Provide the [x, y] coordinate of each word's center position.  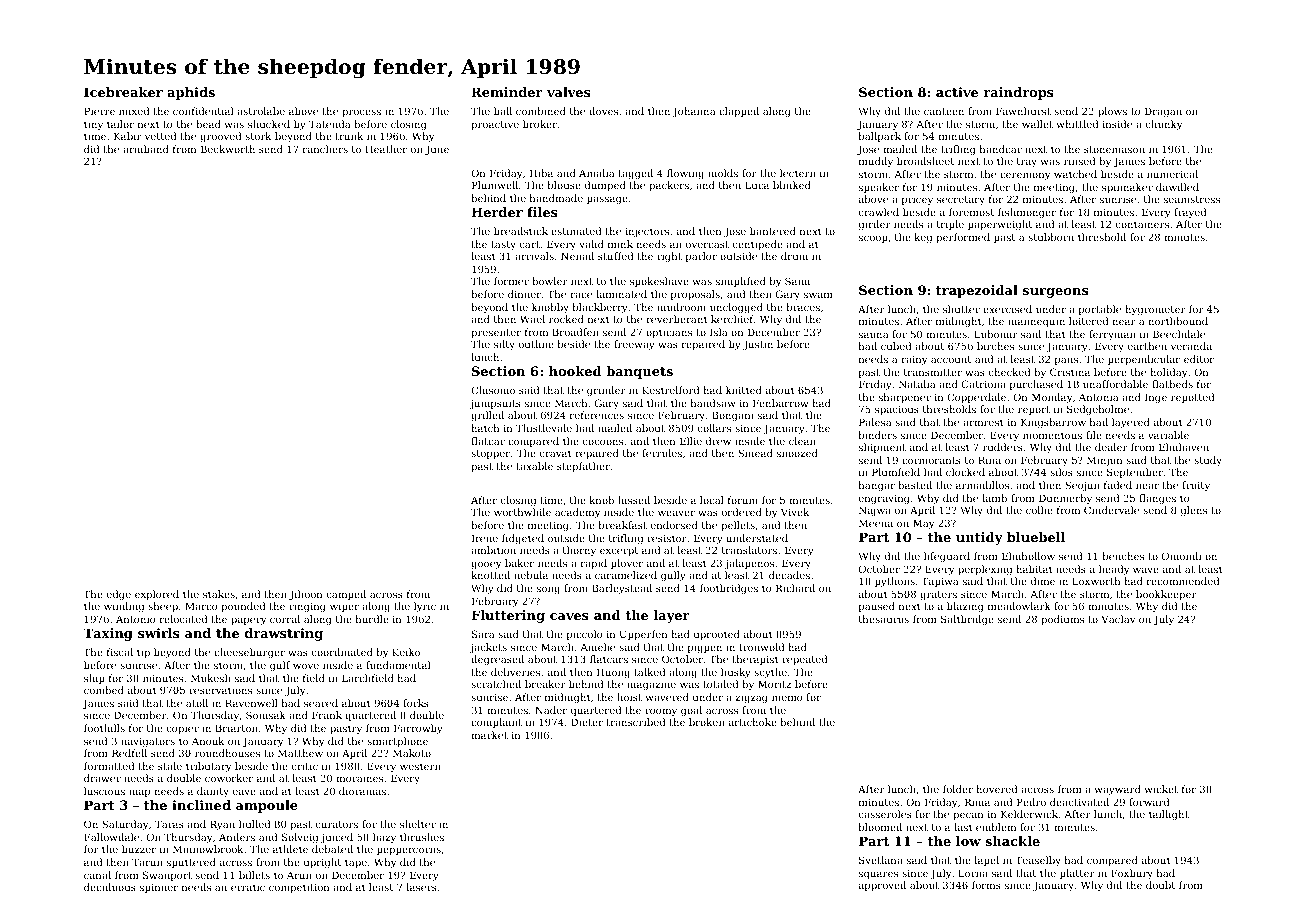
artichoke [753, 722]
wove [306, 666]
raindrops [1019, 93]
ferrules [662, 453]
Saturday [125, 825]
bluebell [1036, 537]
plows [1112, 112]
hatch [485, 428]
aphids [191, 93]
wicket [1161, 789]
